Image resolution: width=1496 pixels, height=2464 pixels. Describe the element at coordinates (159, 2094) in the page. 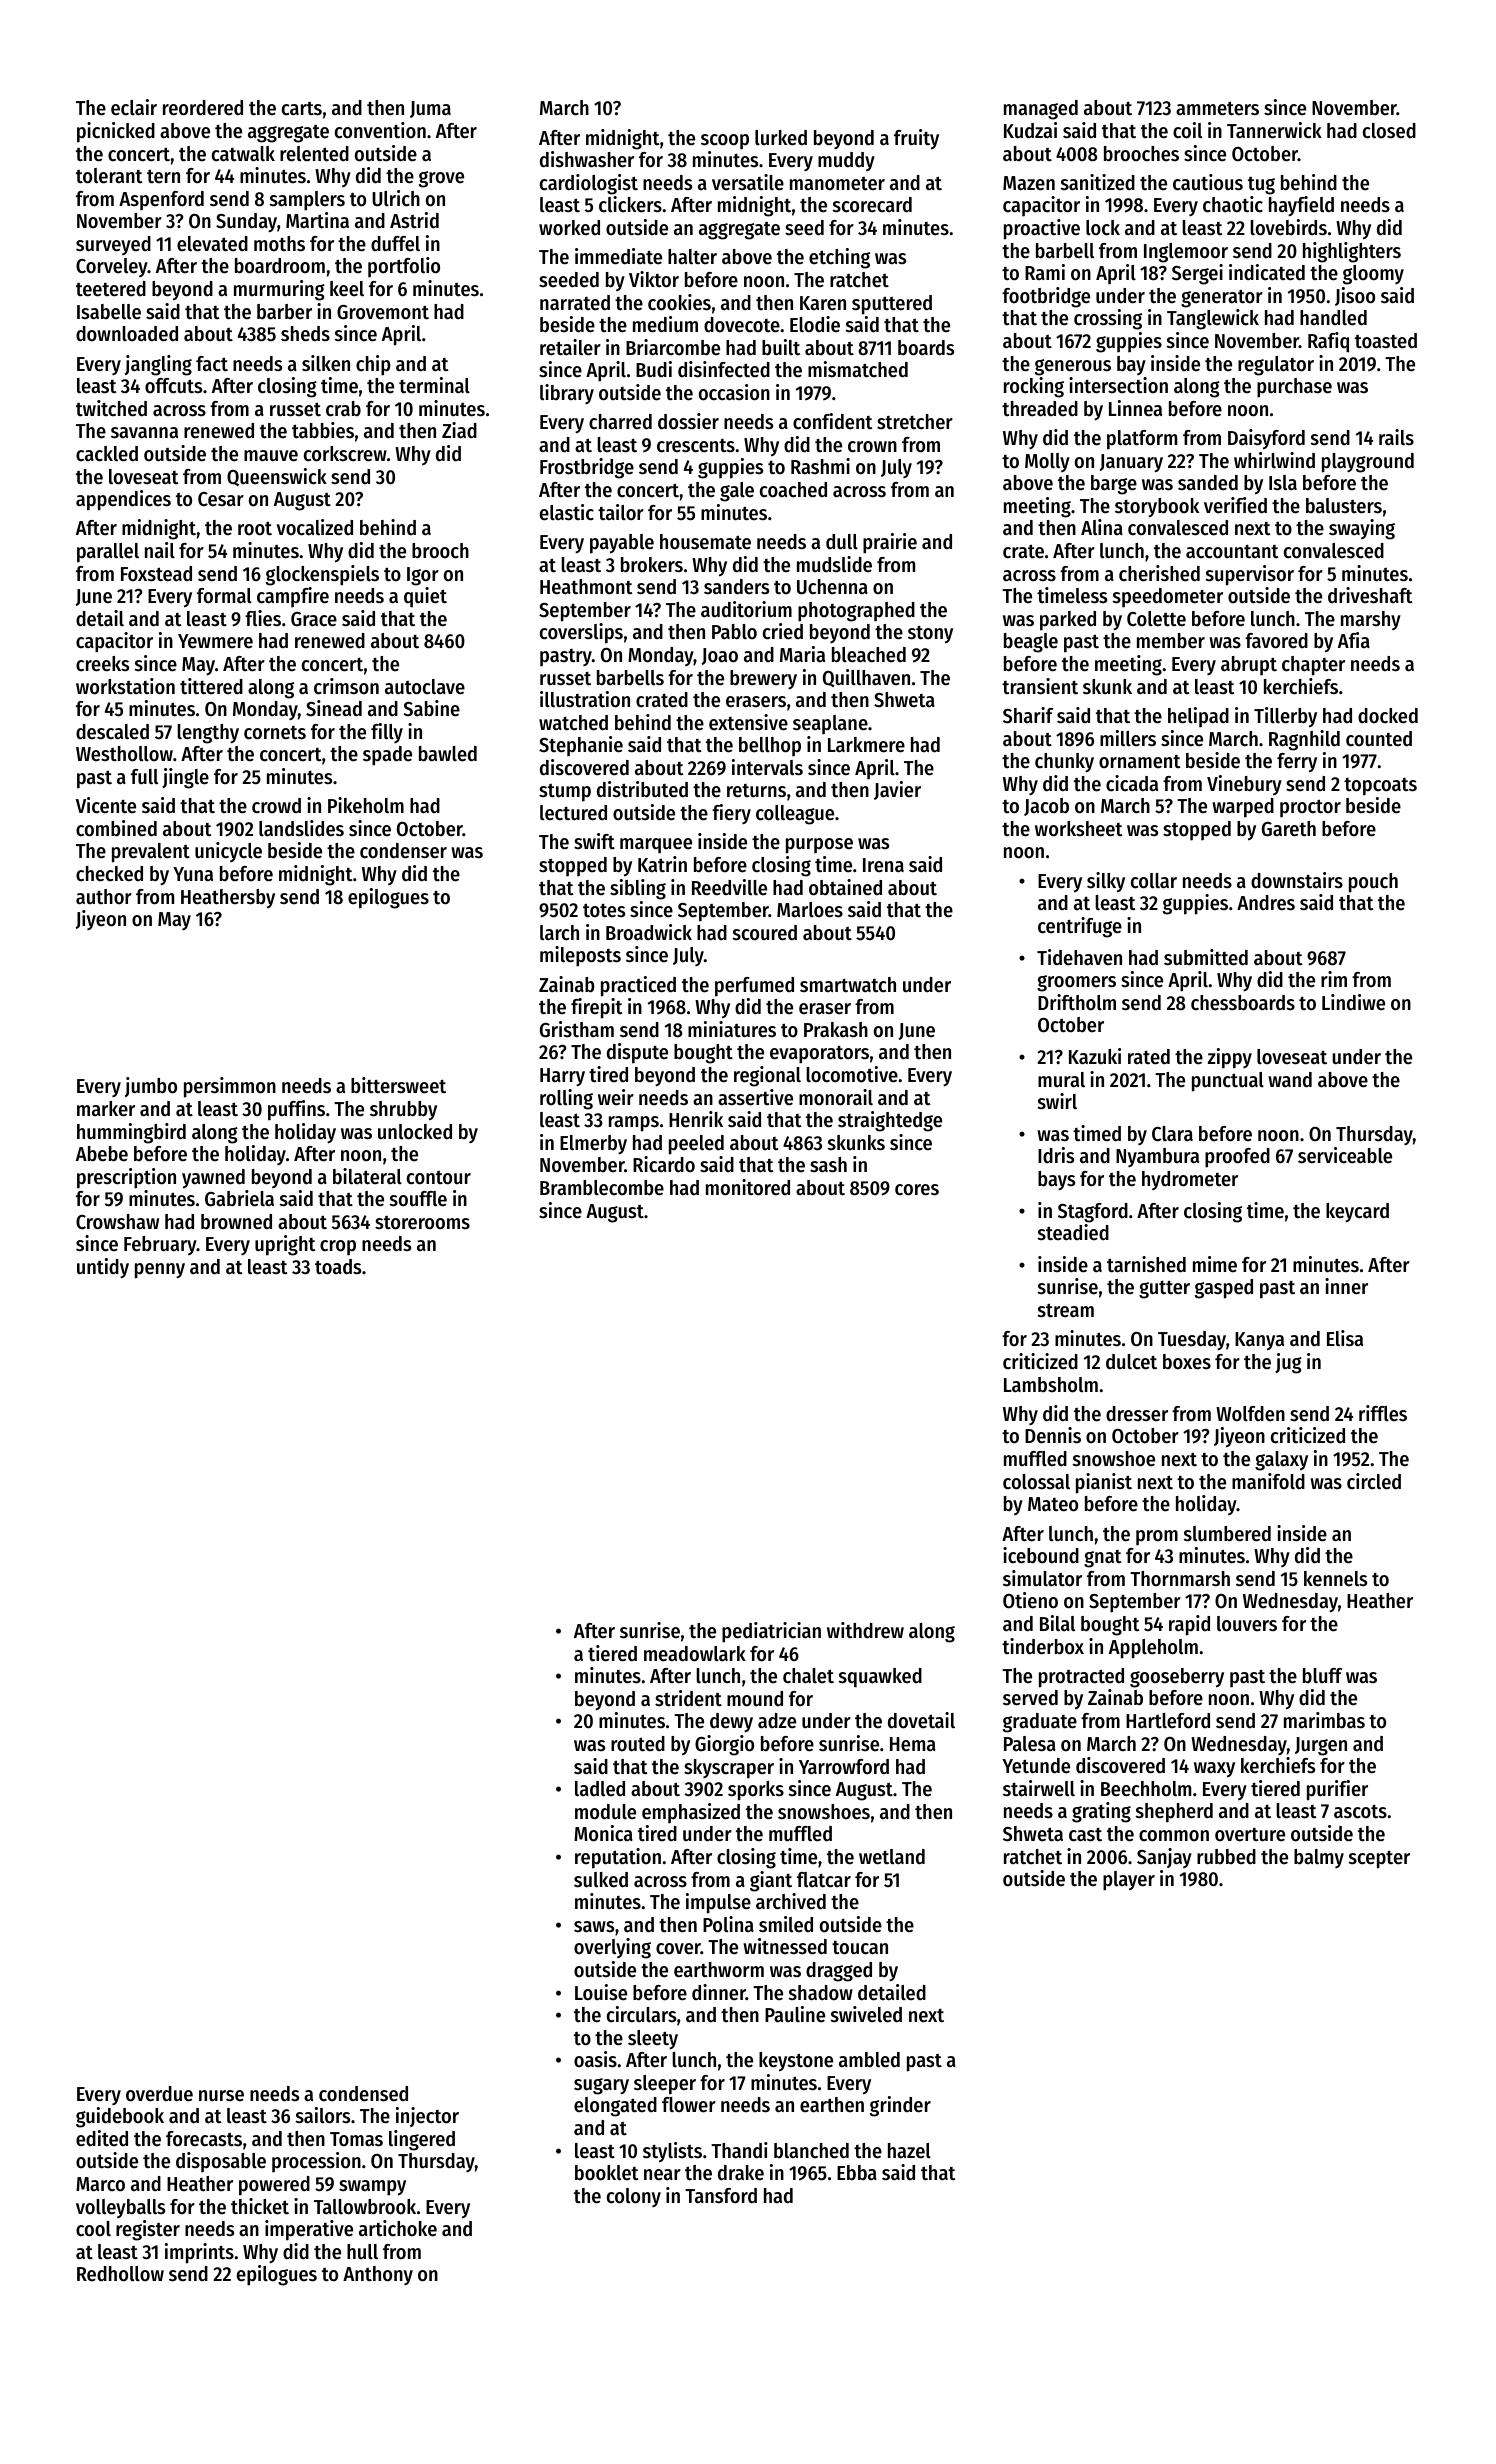

I see `overdue` at that location.
